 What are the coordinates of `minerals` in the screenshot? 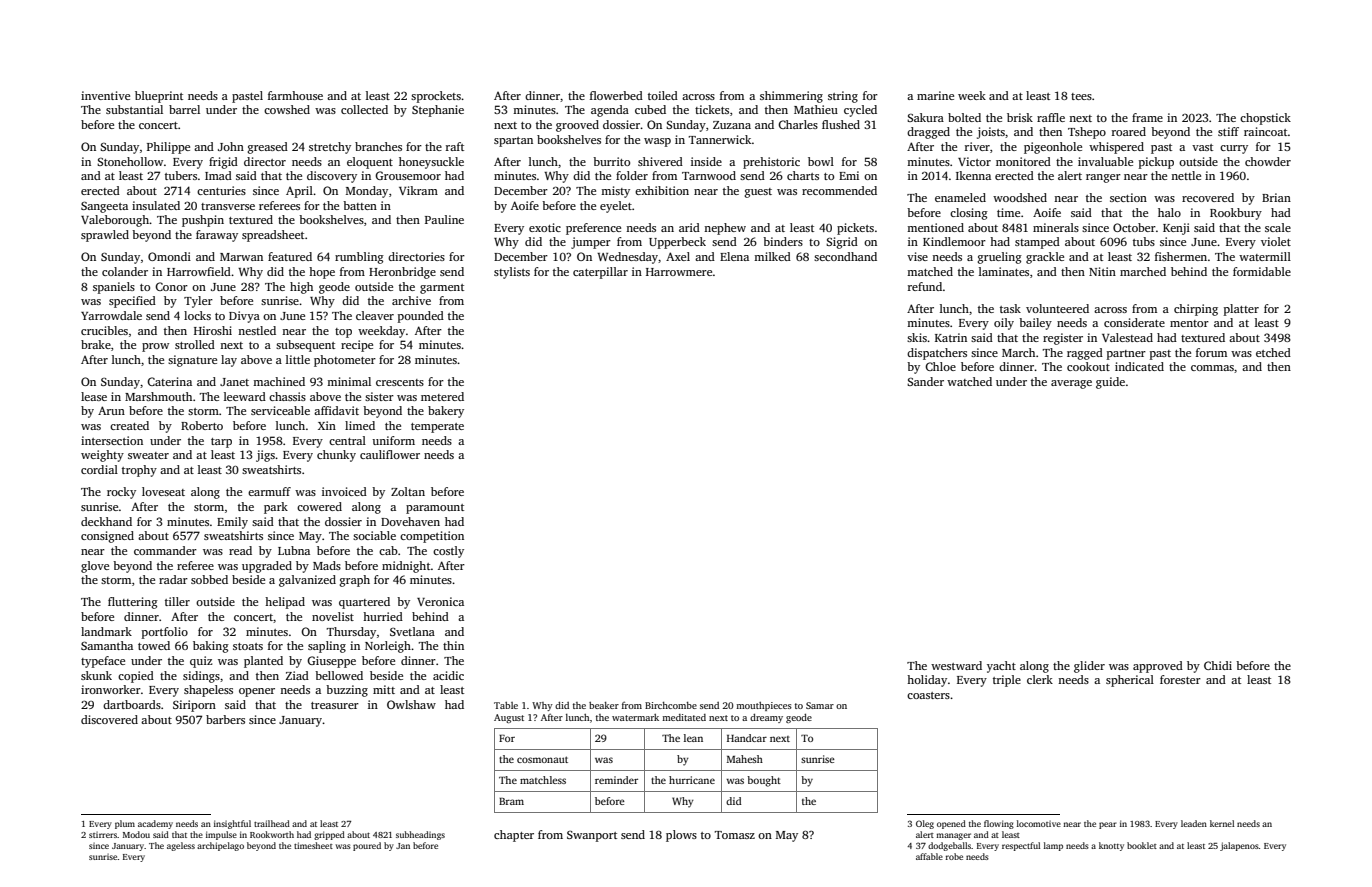 It's located at (1056, 227).
